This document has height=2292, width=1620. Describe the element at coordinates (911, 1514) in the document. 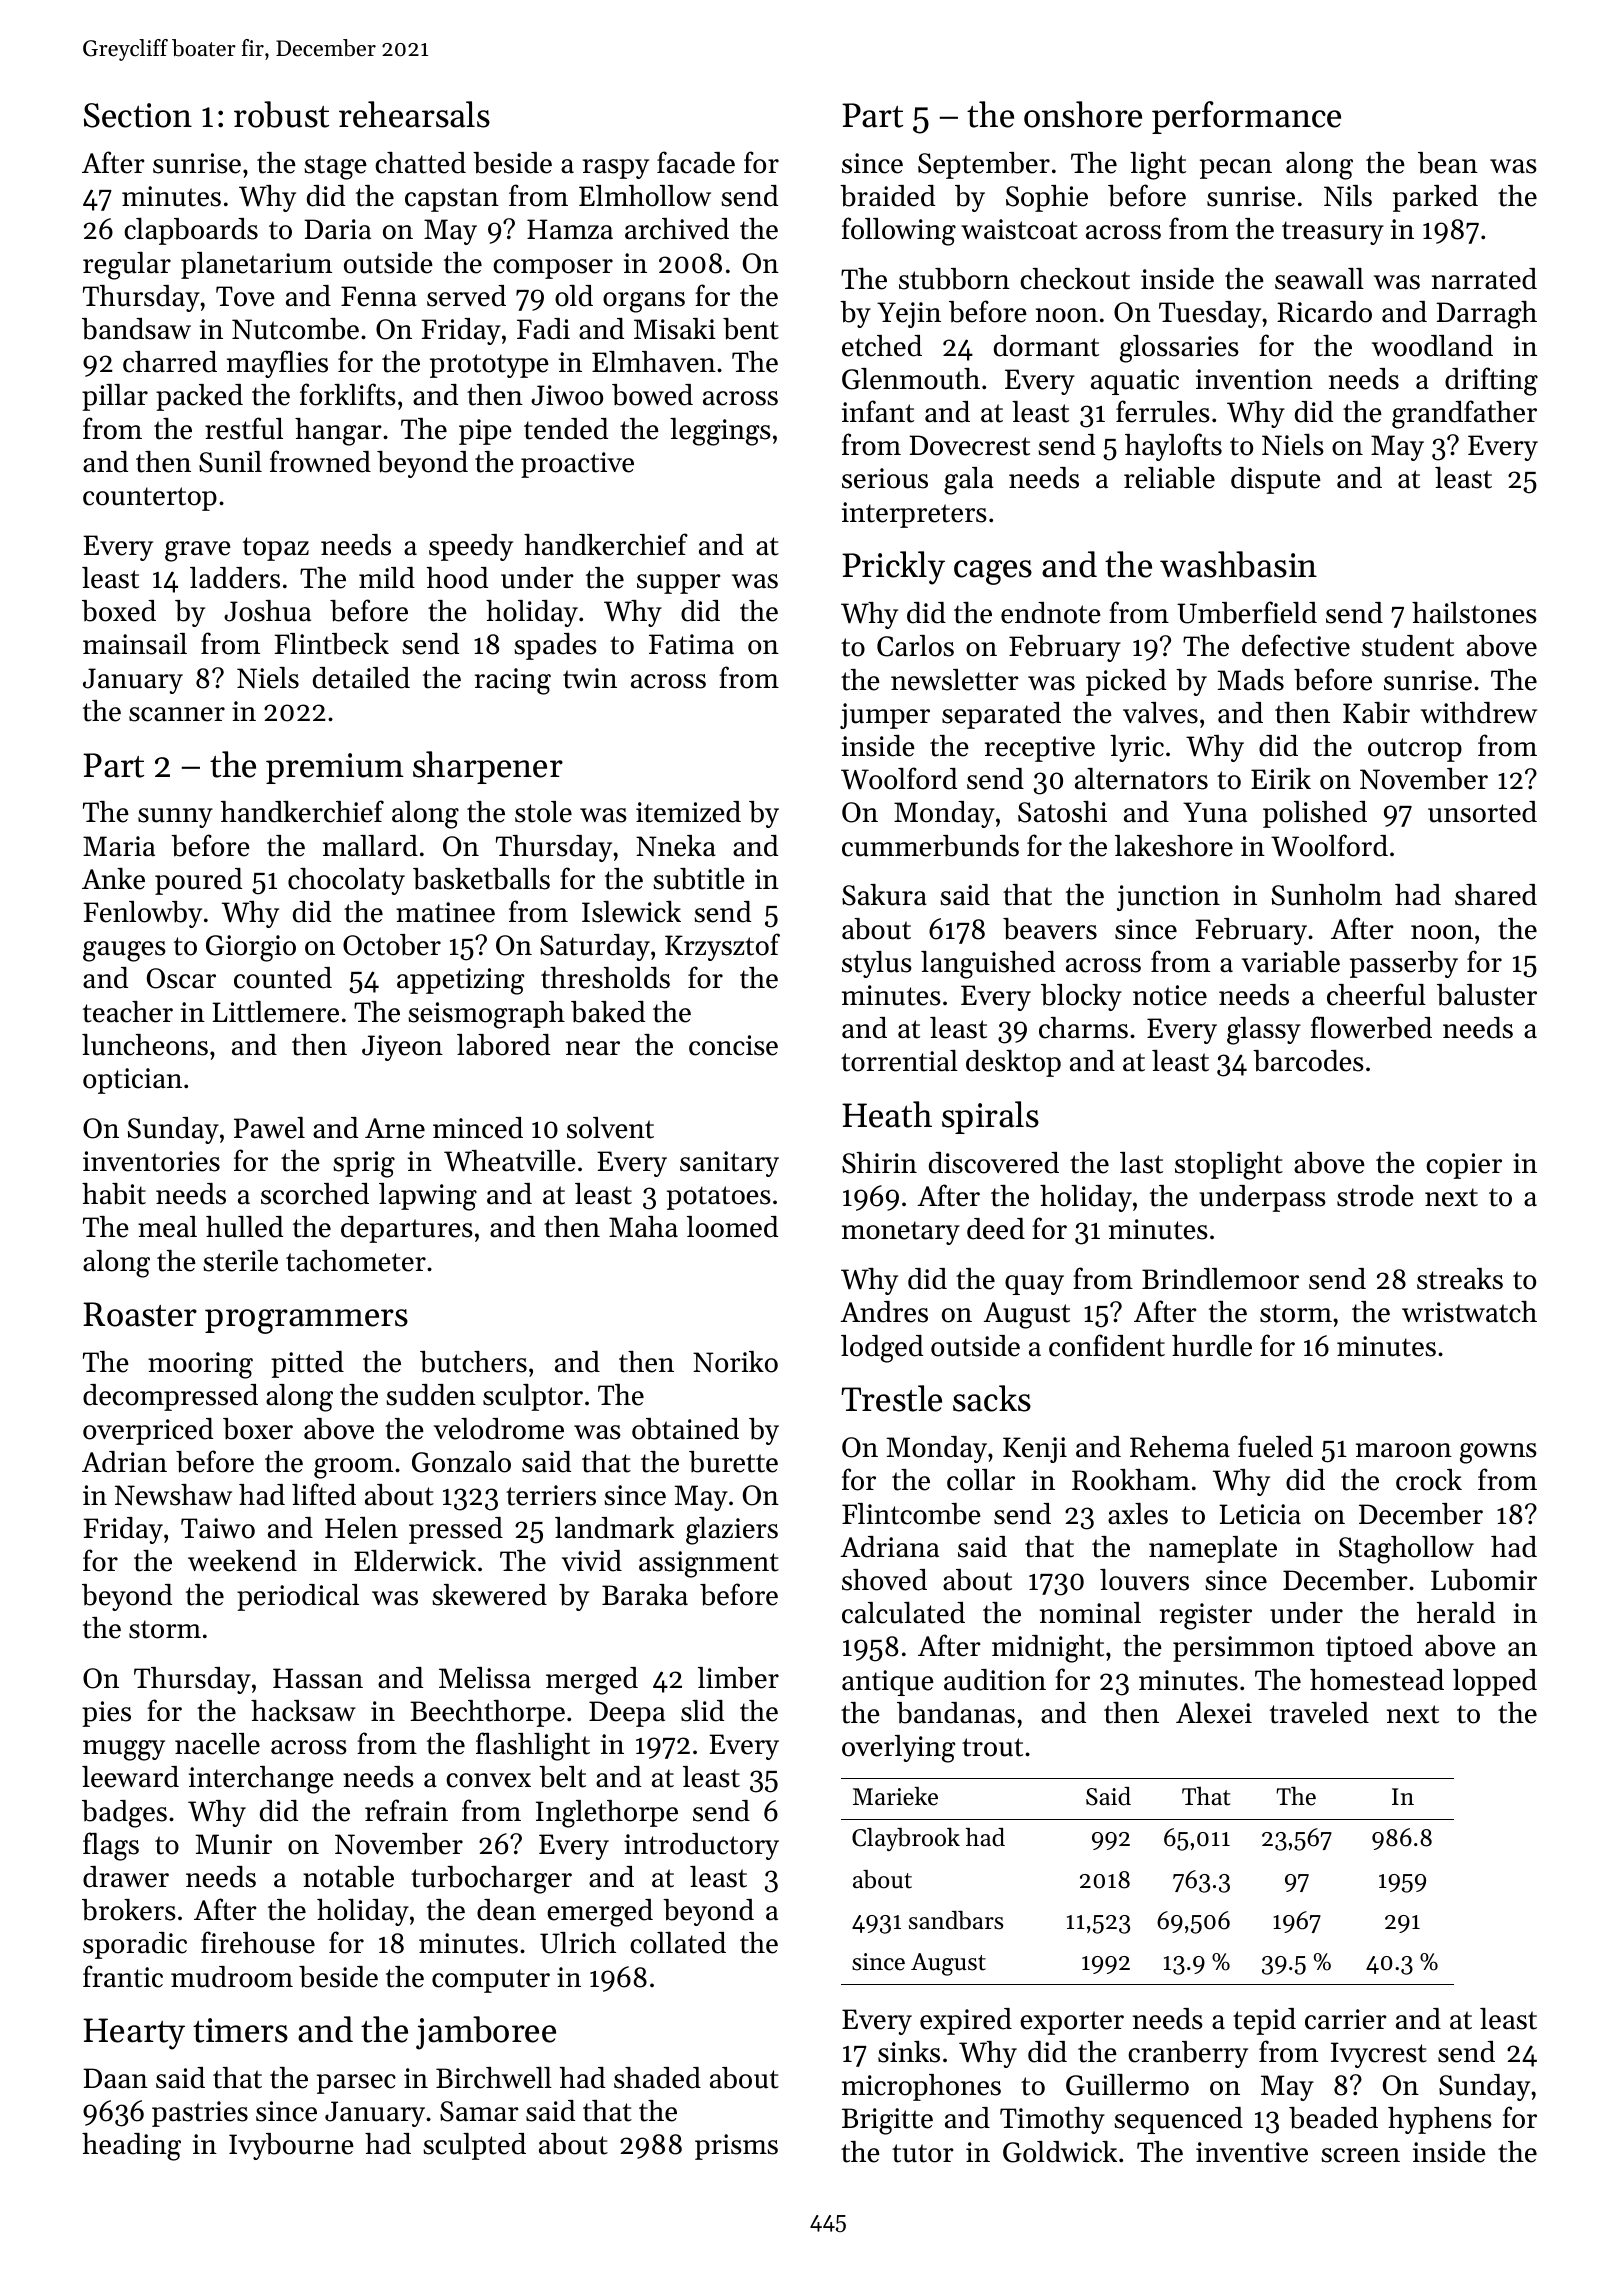

I see `Flintcombe` at that location.
